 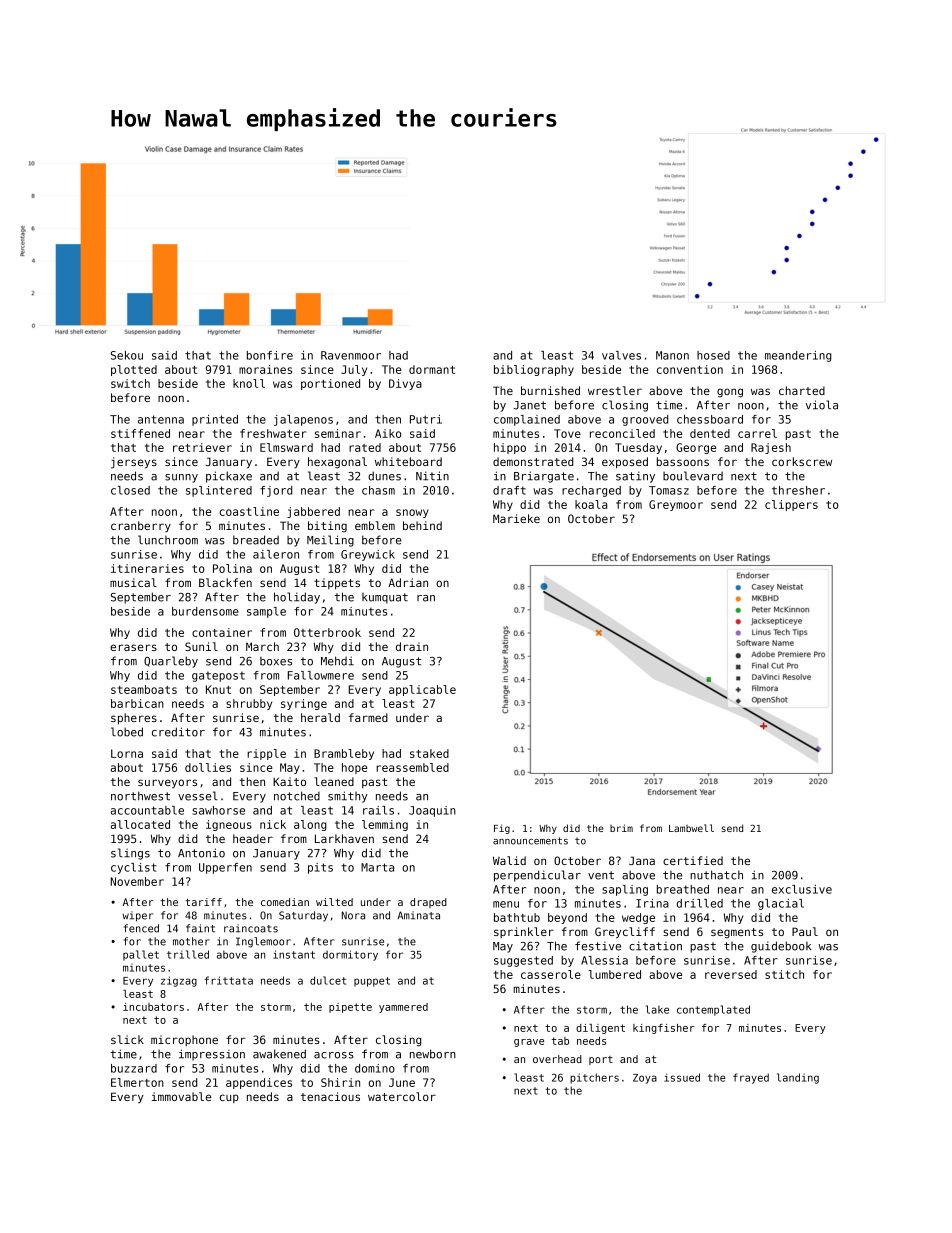 I want to click on Briargate, so click(x=544, y=477).
